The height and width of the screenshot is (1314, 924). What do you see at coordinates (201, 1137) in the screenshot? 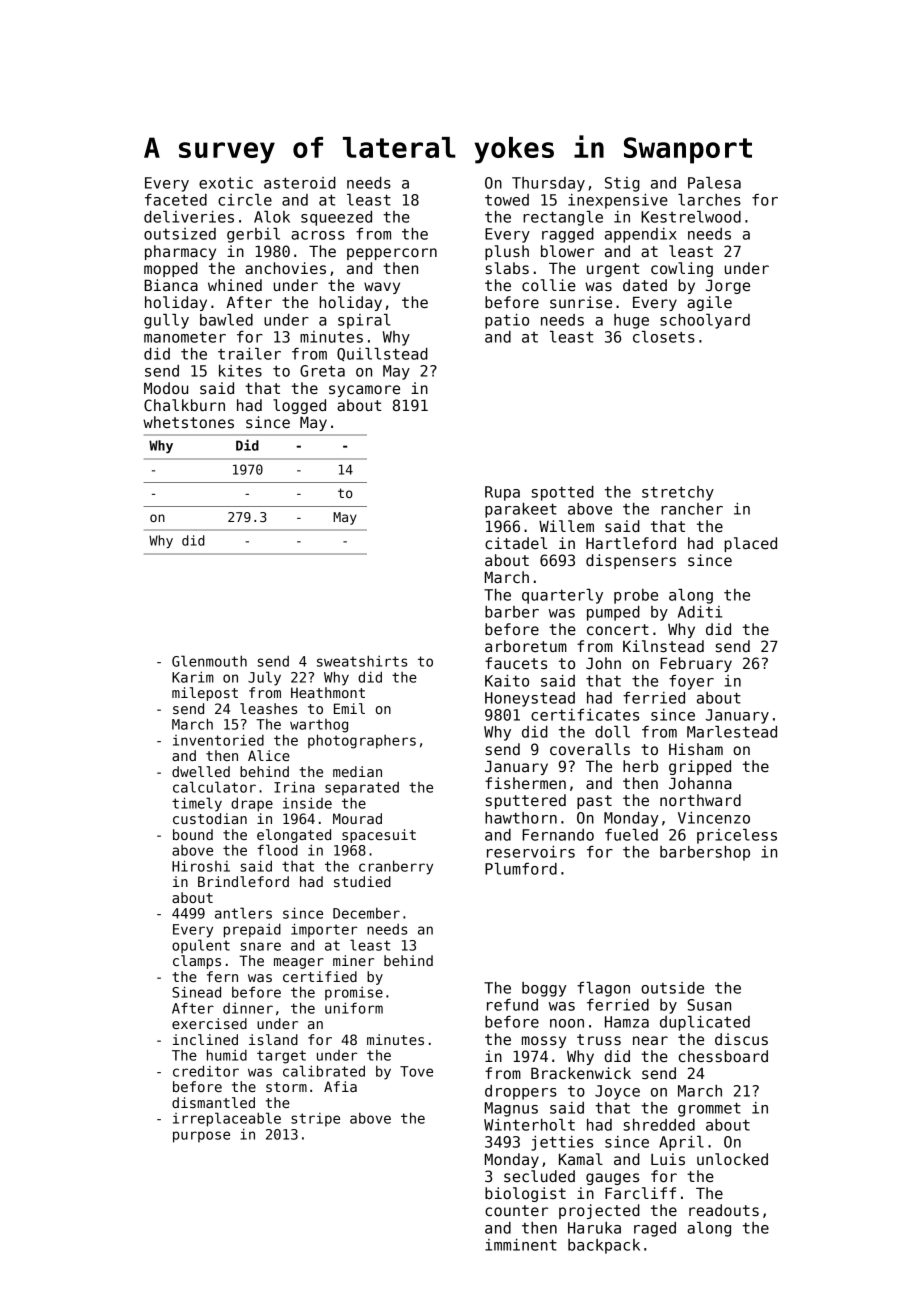
I see `purpose` at bounding box center [201, 1137].
